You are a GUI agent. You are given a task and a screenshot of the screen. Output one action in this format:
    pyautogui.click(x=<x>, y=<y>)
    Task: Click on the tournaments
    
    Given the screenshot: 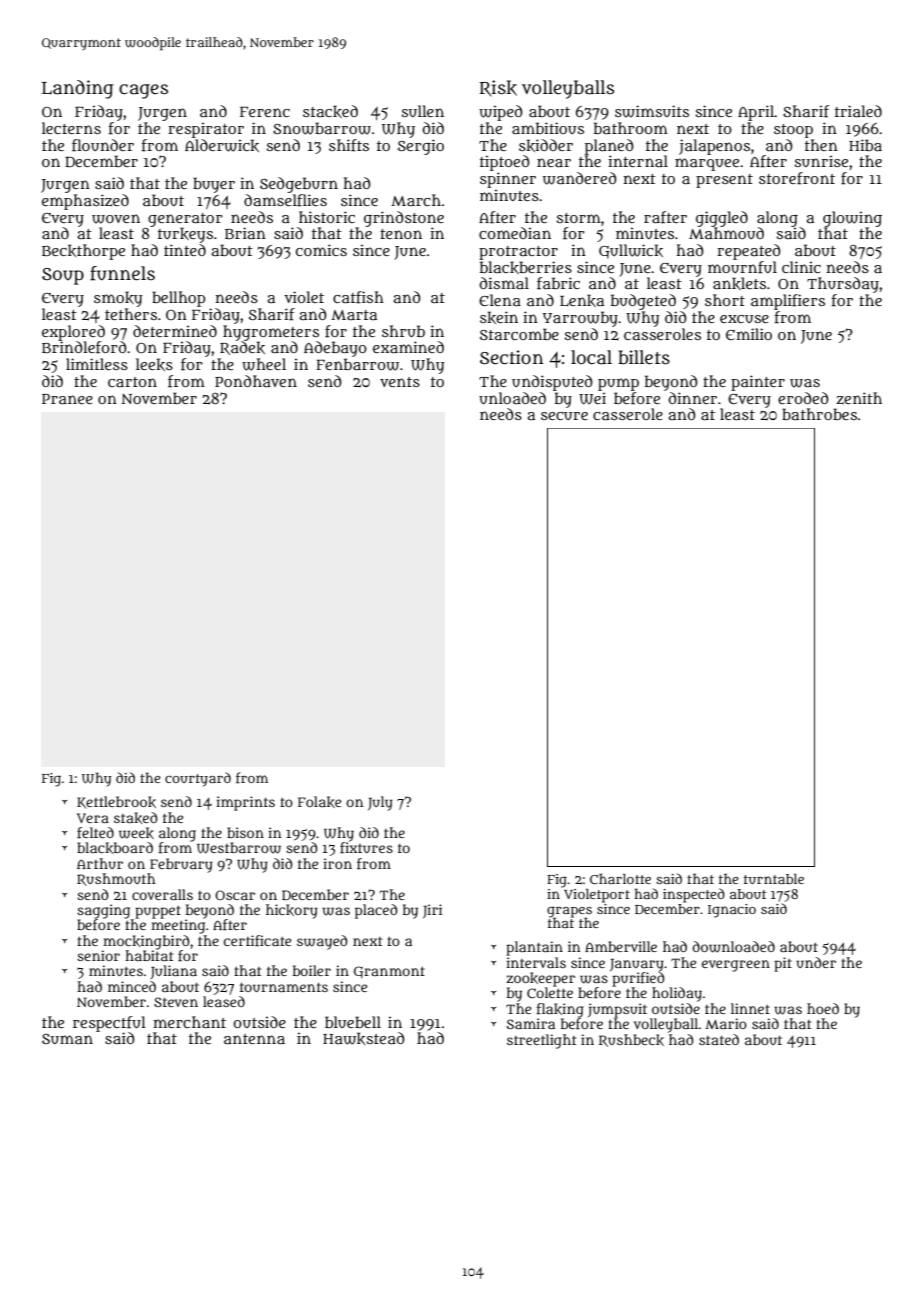 What is the action you would take?
    pyautogui.click(x=284, y=987)
